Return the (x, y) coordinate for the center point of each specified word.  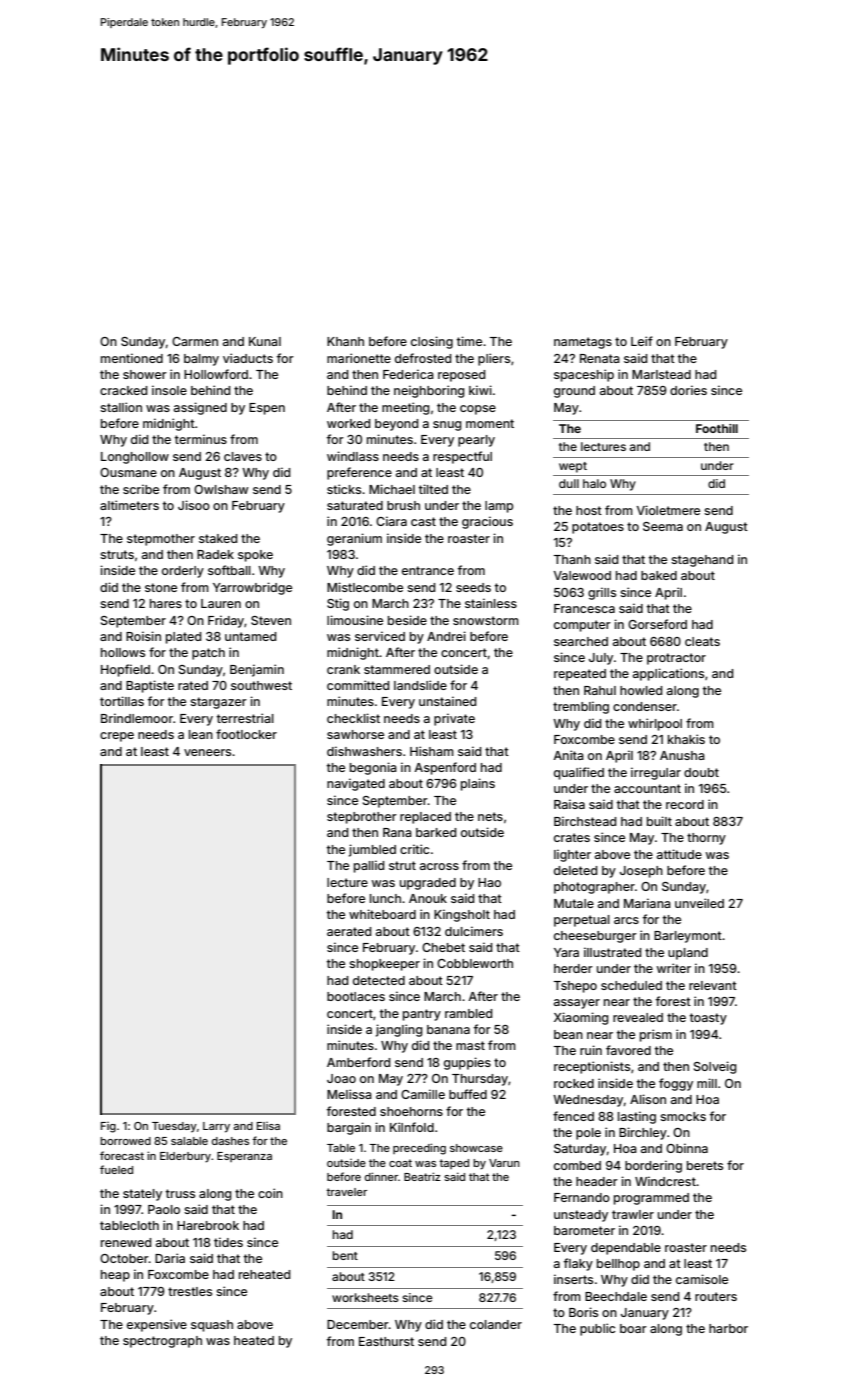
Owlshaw (221, 489)
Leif (642, 341)
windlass (353, 456)
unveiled (699, 903)
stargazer (218, 703)
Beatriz (422, 1176)
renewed (126, 1242)
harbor (728, 1328)
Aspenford (445, 768)
